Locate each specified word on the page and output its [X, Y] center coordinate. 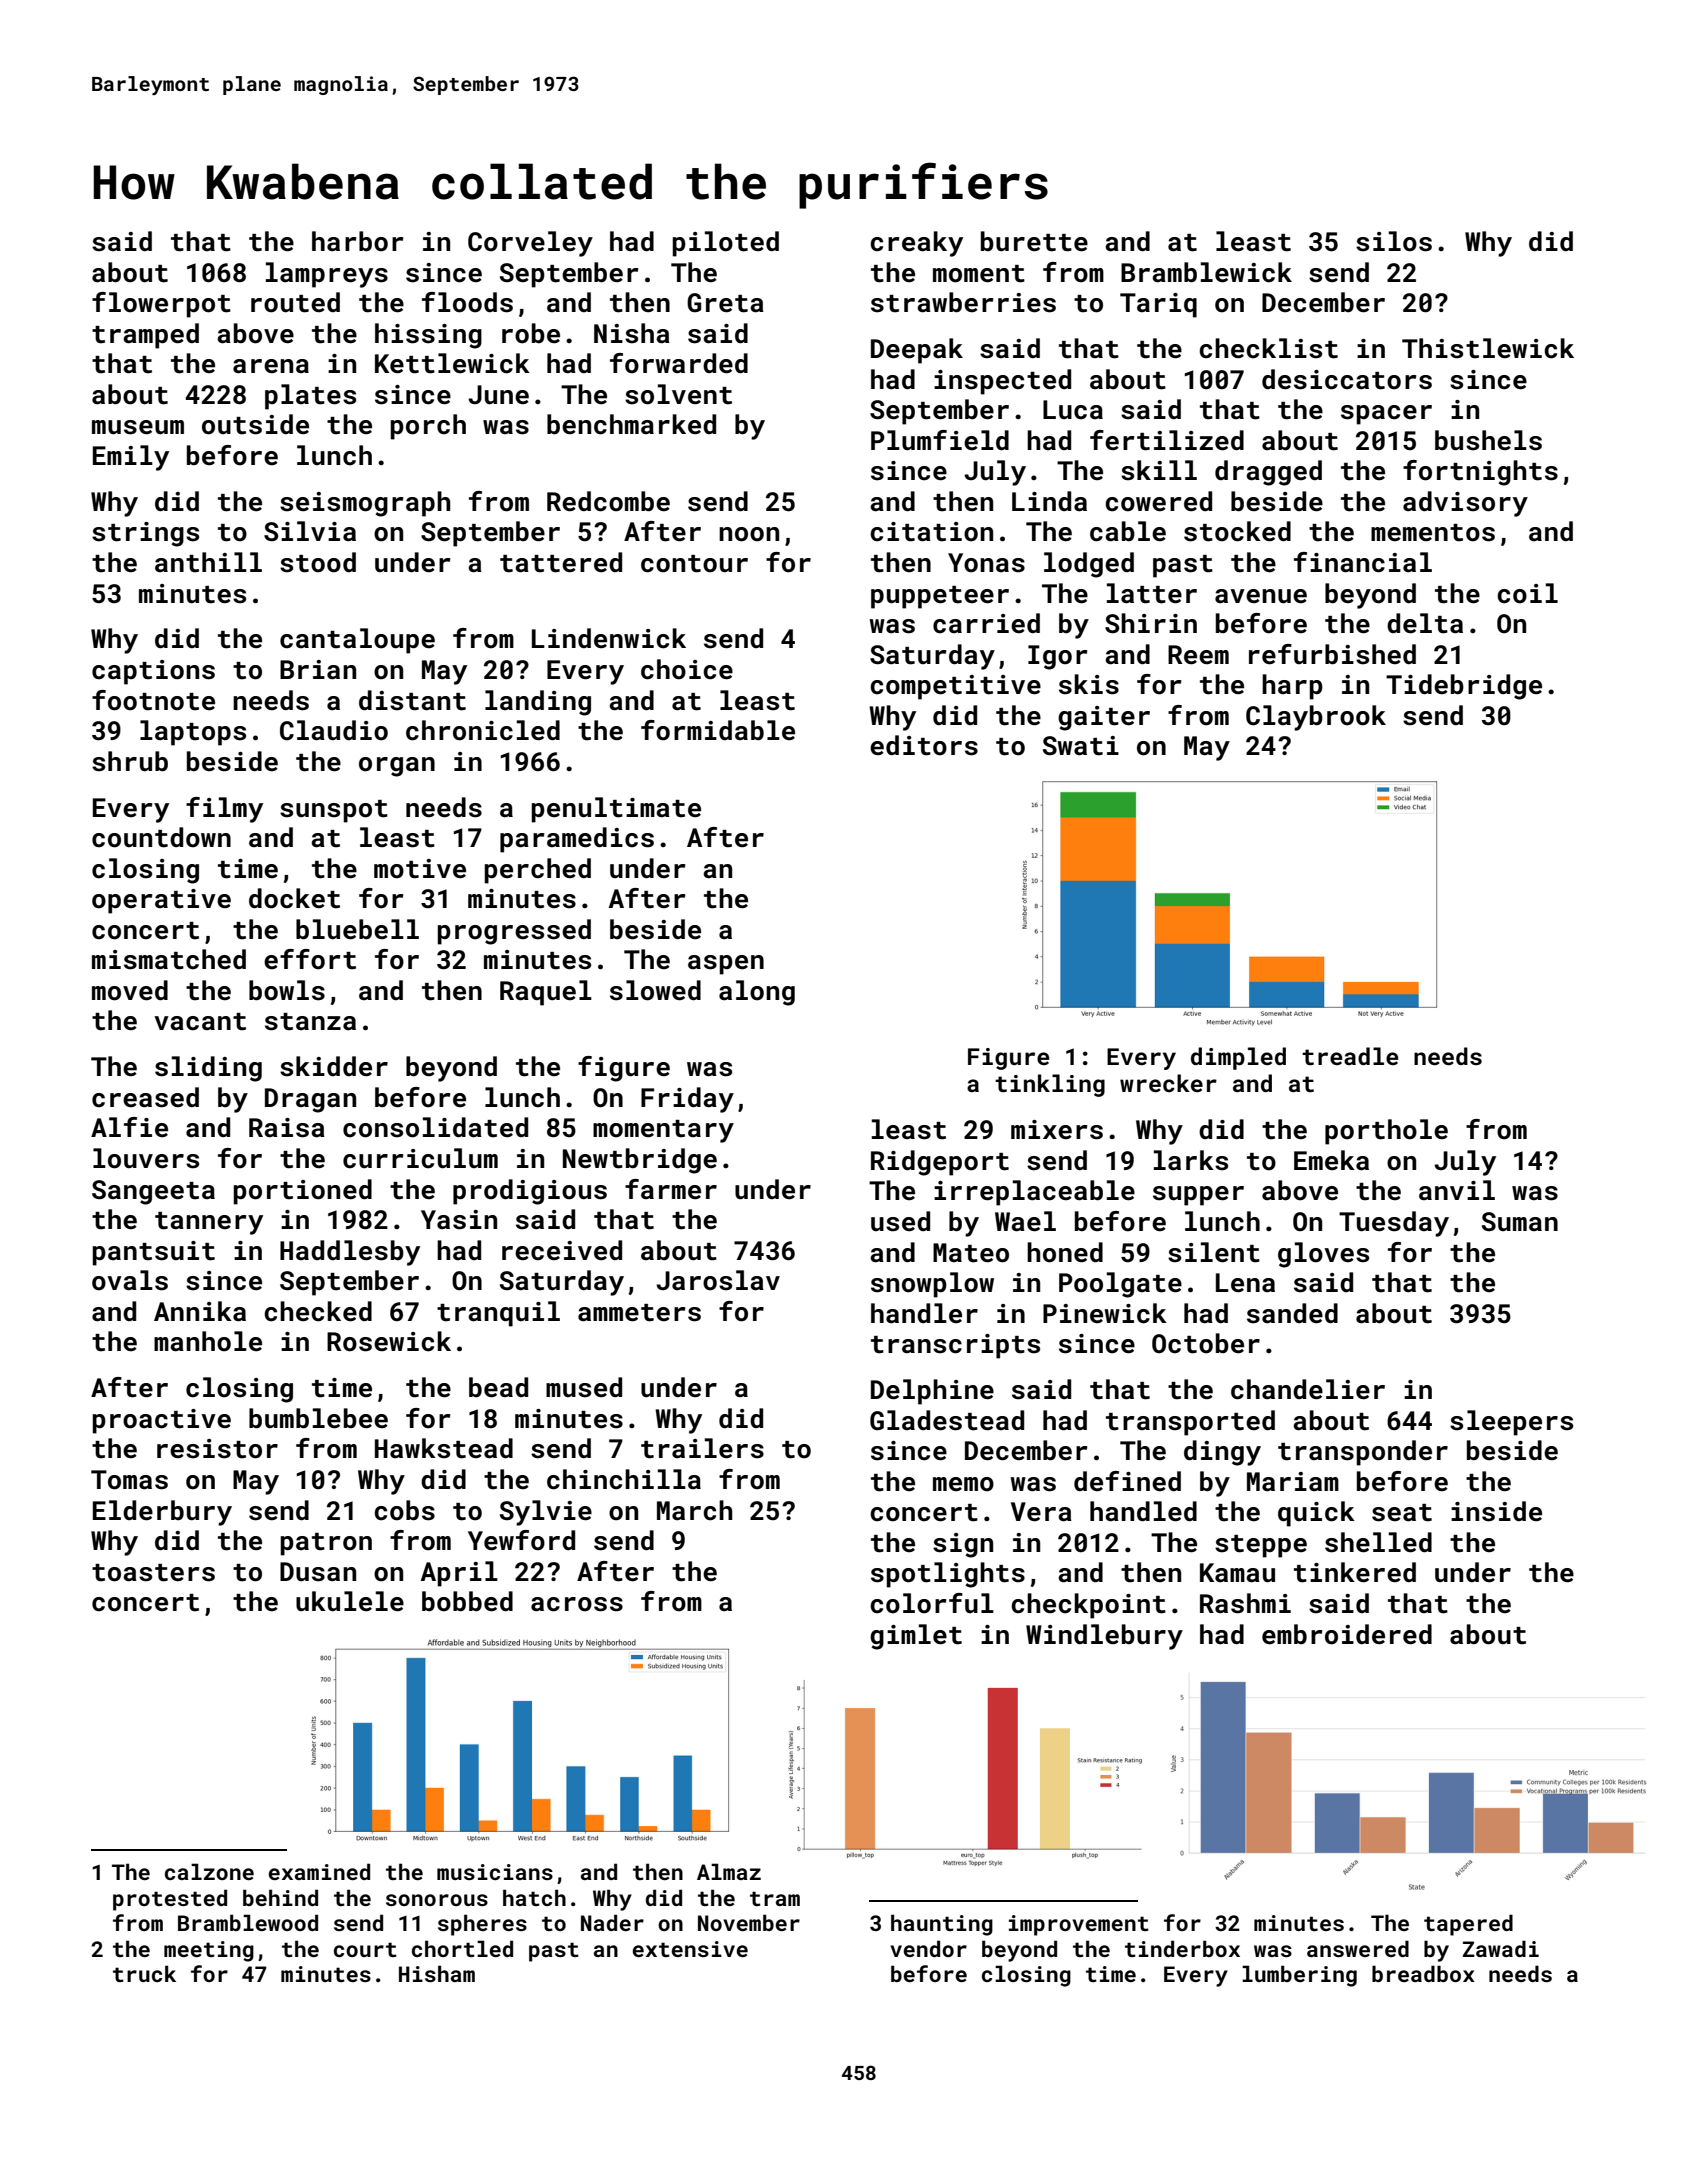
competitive [955, 687]
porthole [1386, 1132]
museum [138, 427]
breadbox [1423, 1973]
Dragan [310, 1100]
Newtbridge [640, 1161]
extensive [690, 1949]
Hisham [437, 1973]
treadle [1350, 1056]
